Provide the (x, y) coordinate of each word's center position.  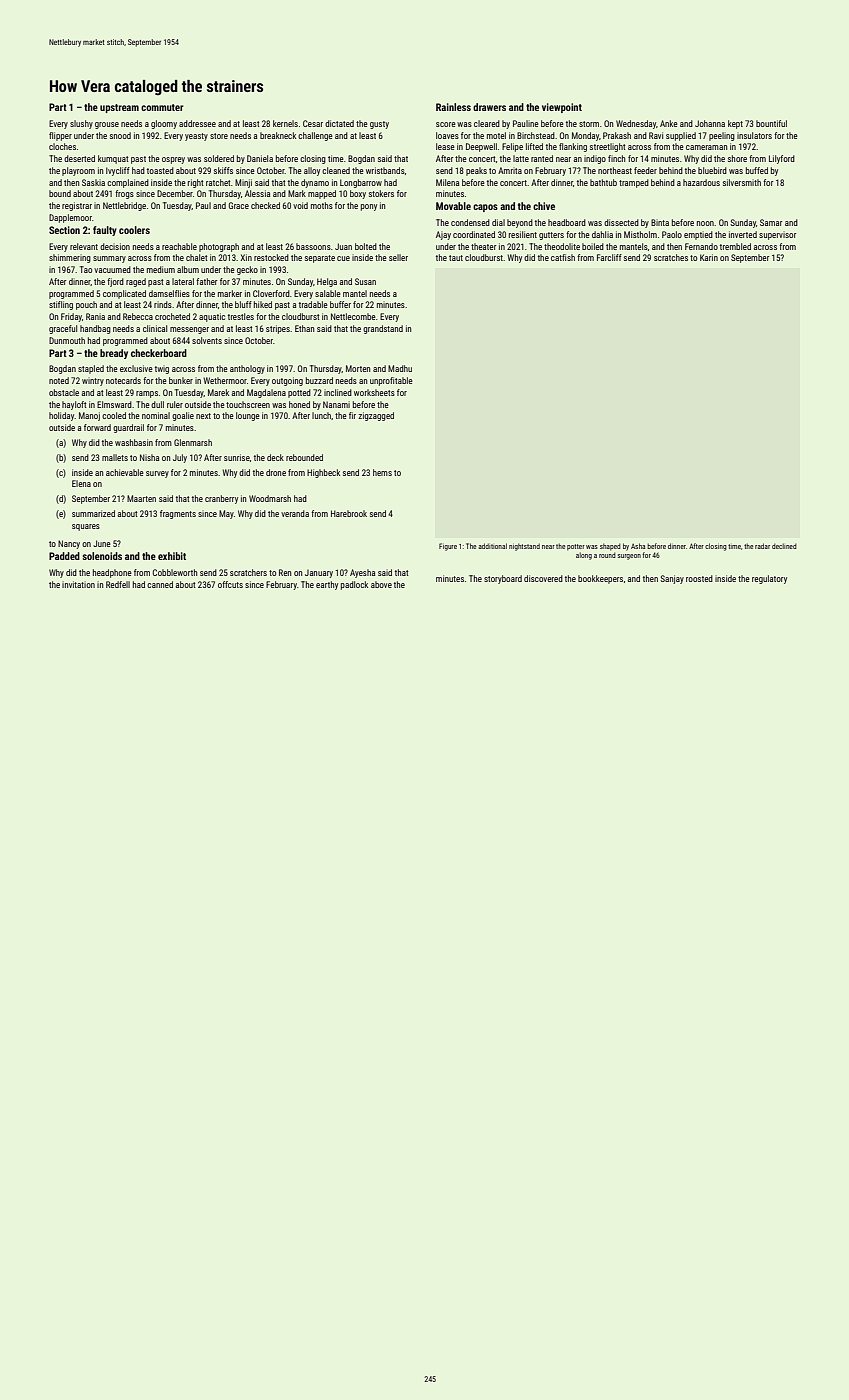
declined (784, 546)
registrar (77, 206)
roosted (699, 578)
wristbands (385, 170)
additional (493, 546)
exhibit (172, 556)
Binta (660, 222)
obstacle (64, 392)
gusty (379, 125)
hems (382, 472)
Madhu (400, 368)
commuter (162, 107)
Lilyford (782, 159)
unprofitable (391, 381)
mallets (115, 457)
